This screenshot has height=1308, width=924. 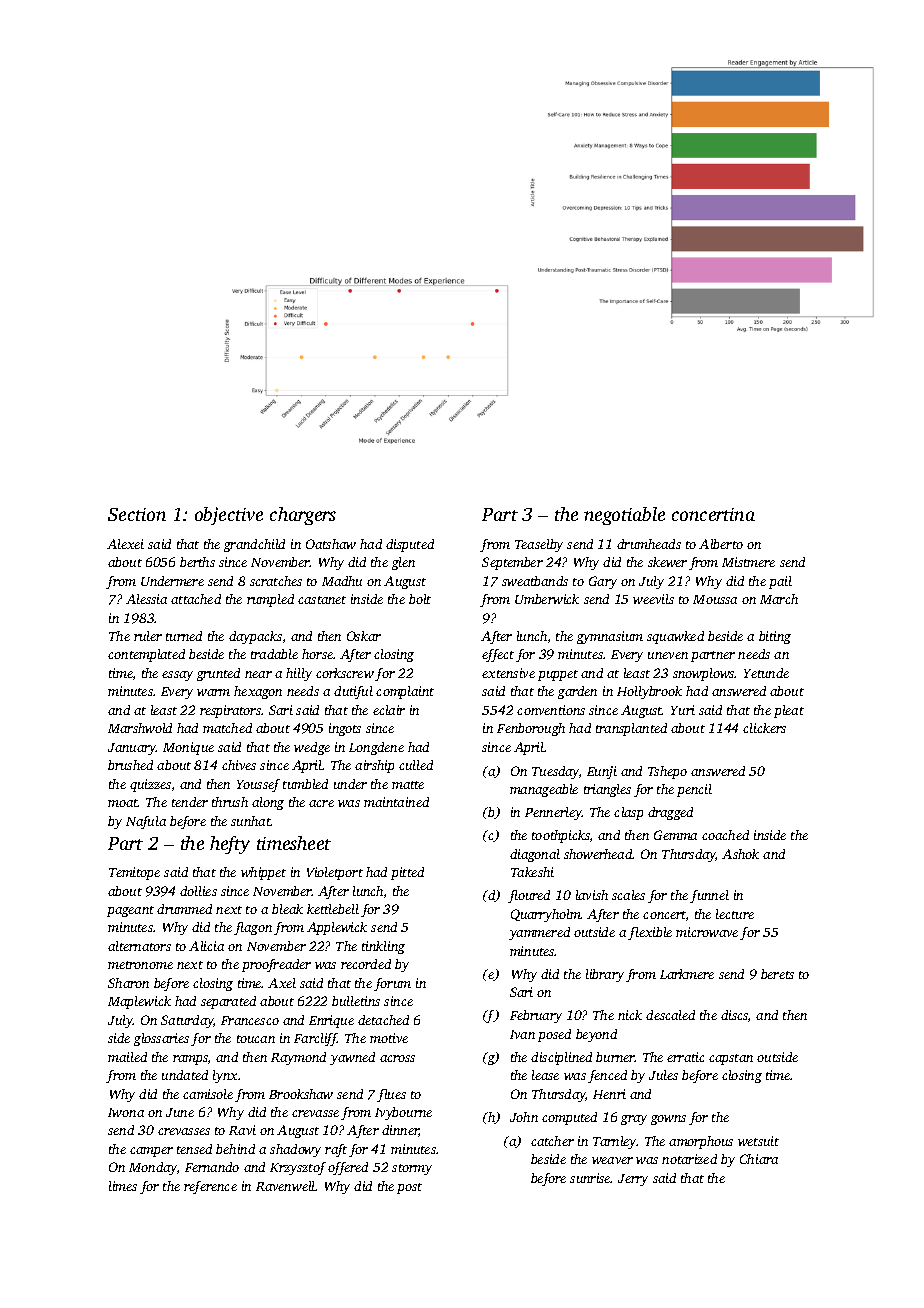 I want to click on clasp, so click(x=628, y=813).
